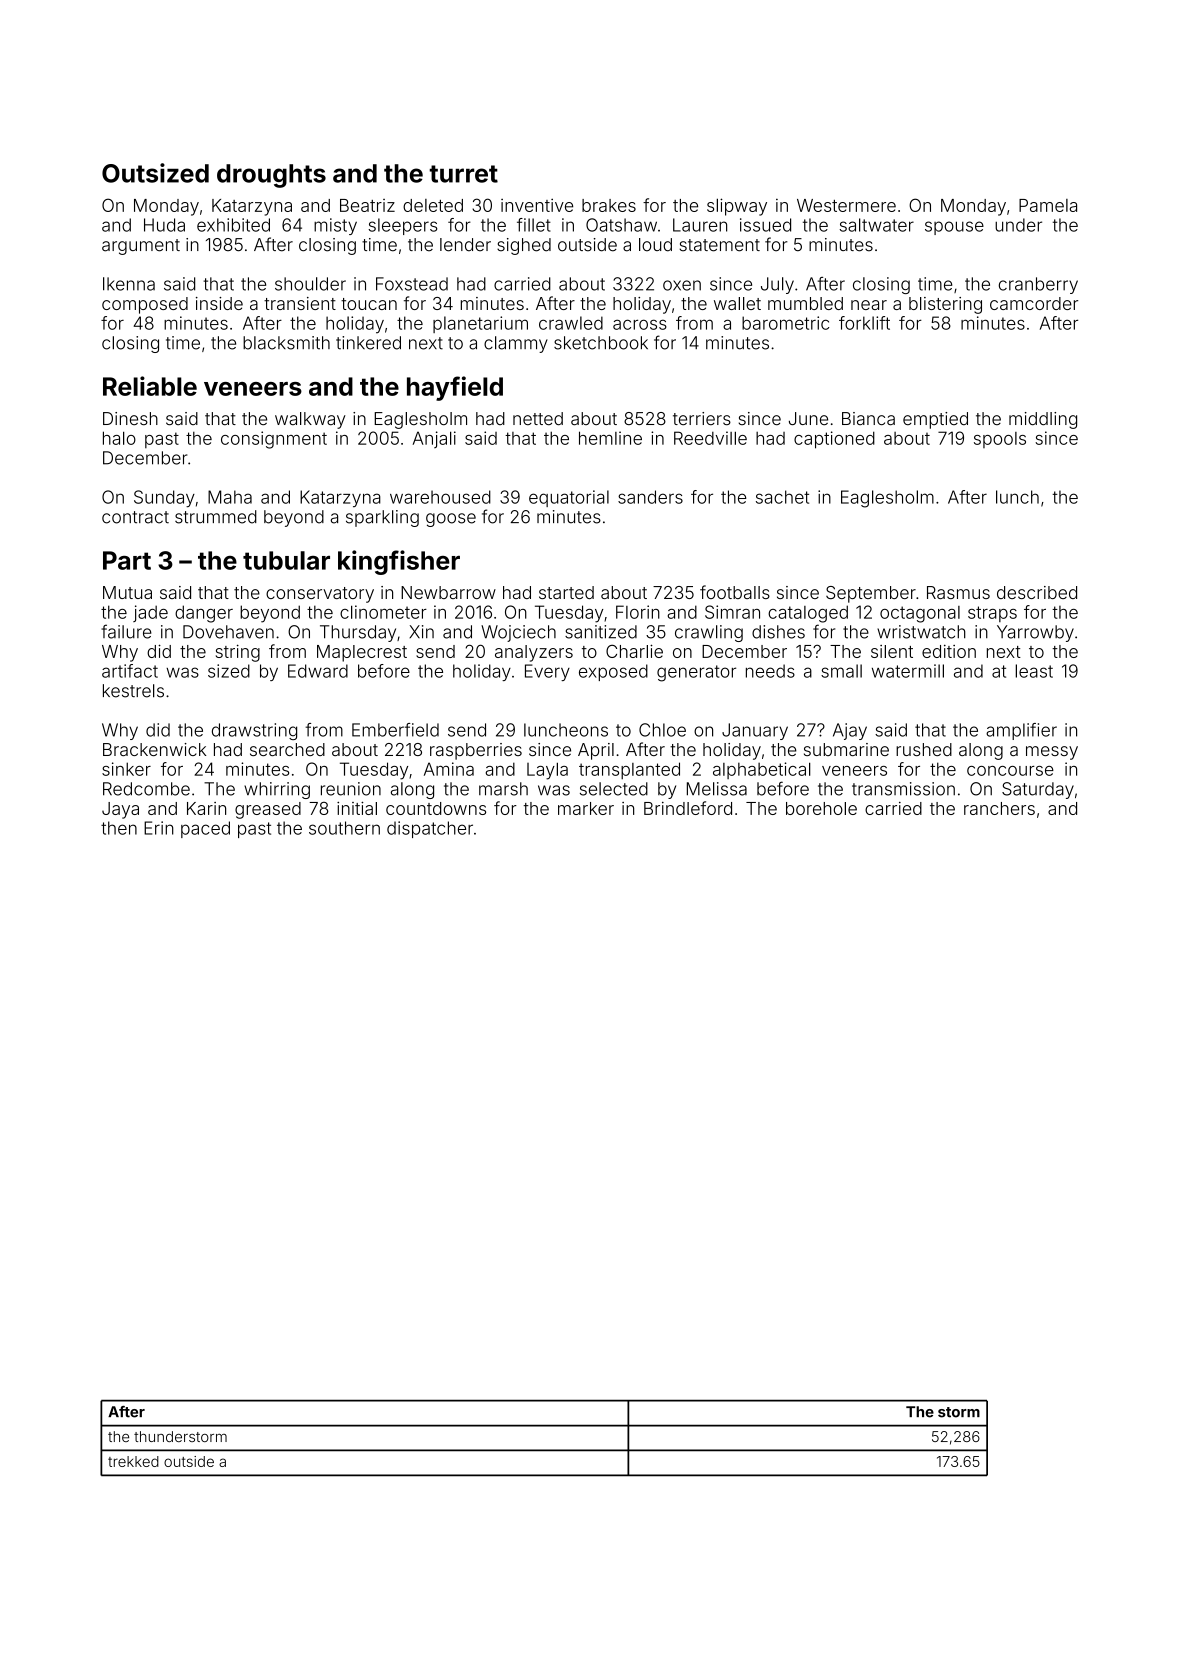 This image has height=1669, width=1180. I want to click on borehole, so click(821, 808).
